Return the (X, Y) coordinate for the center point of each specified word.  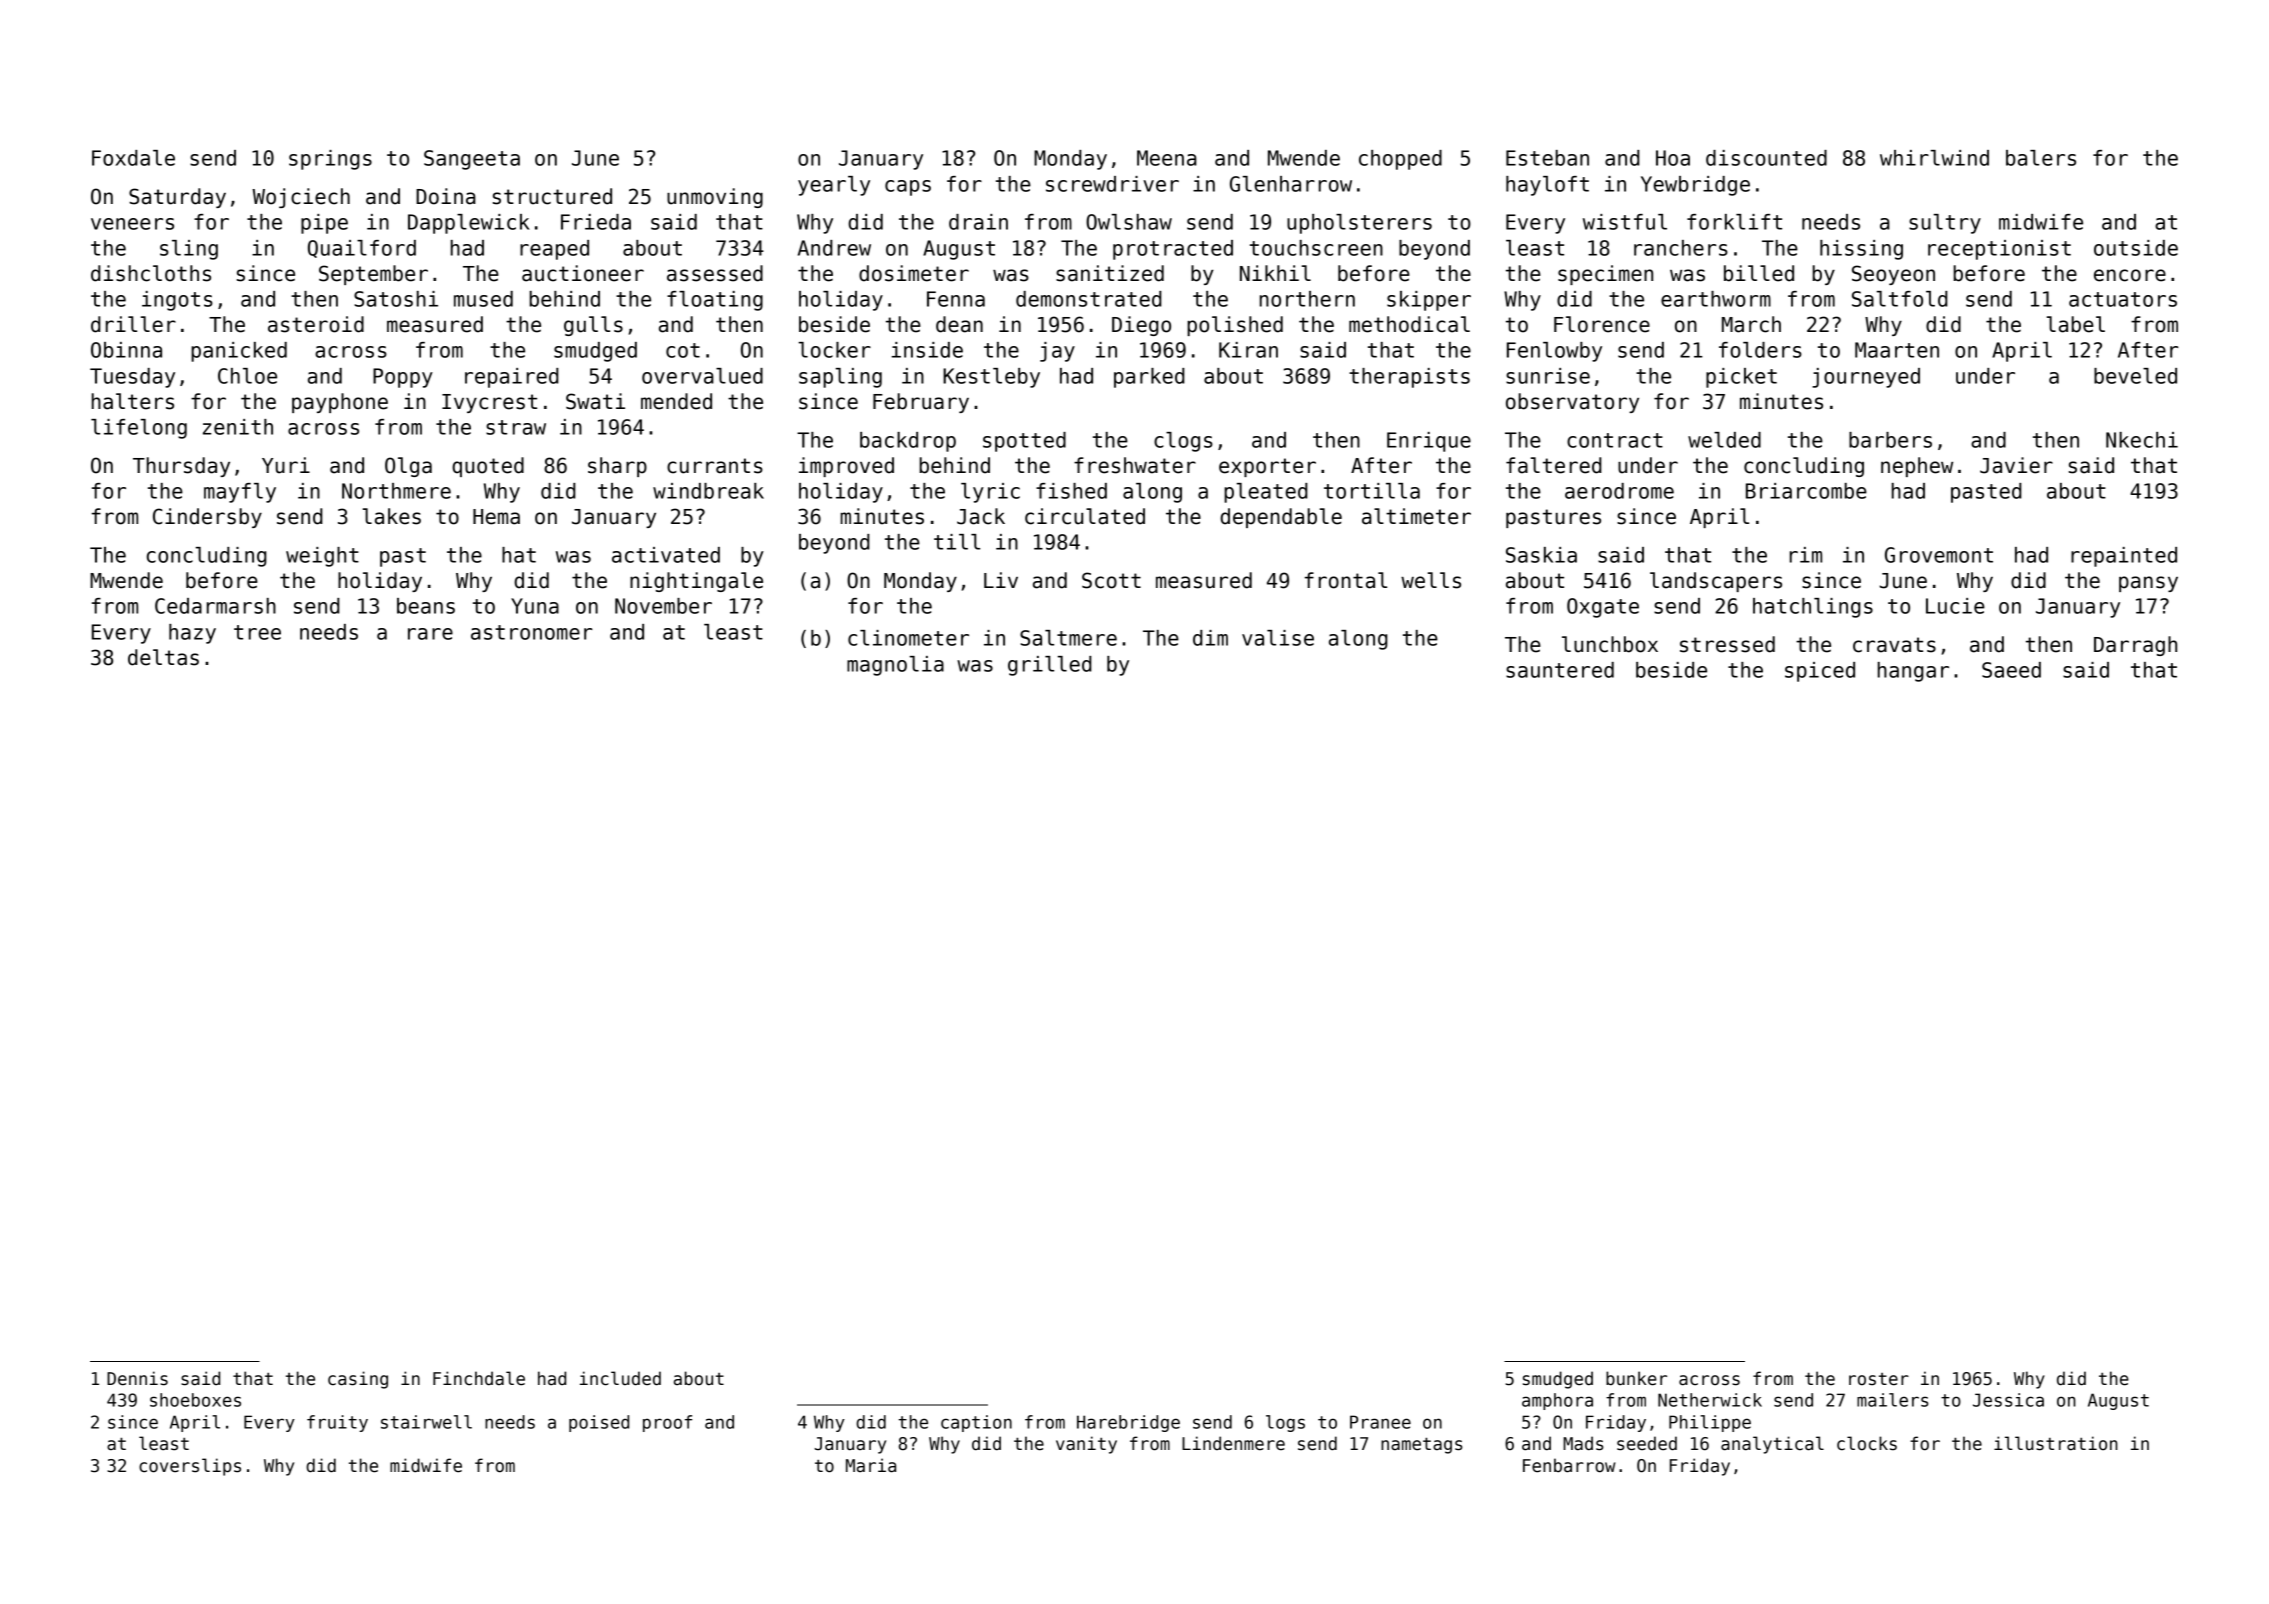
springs (330, 160)
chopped (1400, 160)
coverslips (190, 1467)
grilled (1050, 666)
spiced (1820, 672)
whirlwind (1934, 158)
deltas (163, 657)
